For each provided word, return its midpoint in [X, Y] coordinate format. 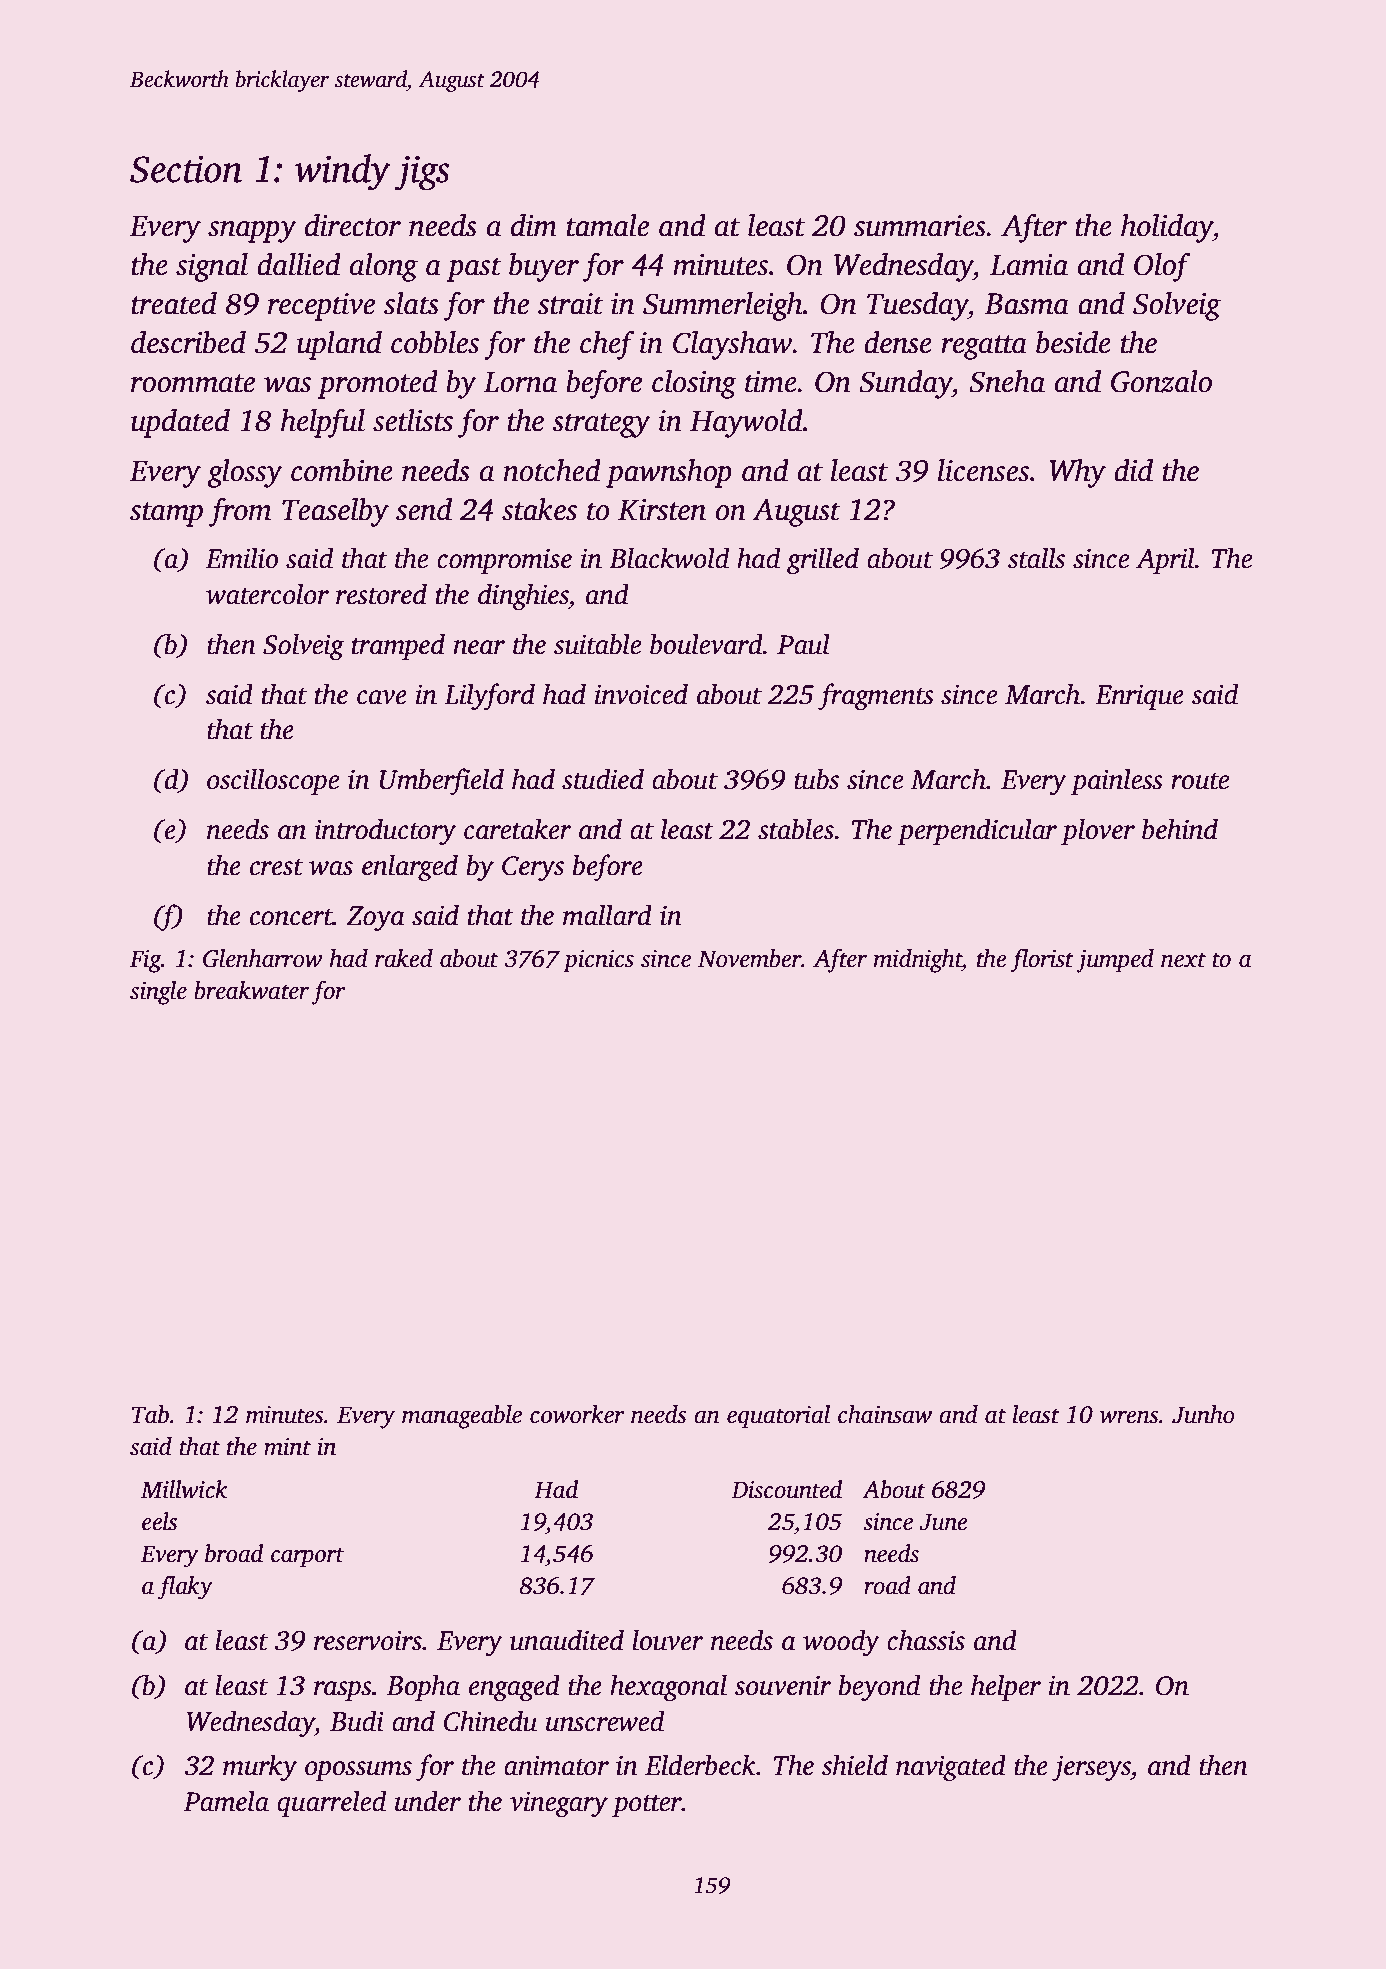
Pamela [226, 1801]
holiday [1167, 228]
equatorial [778, 1417]
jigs [422, 173]
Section [186, 169]
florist [1042, 960]
